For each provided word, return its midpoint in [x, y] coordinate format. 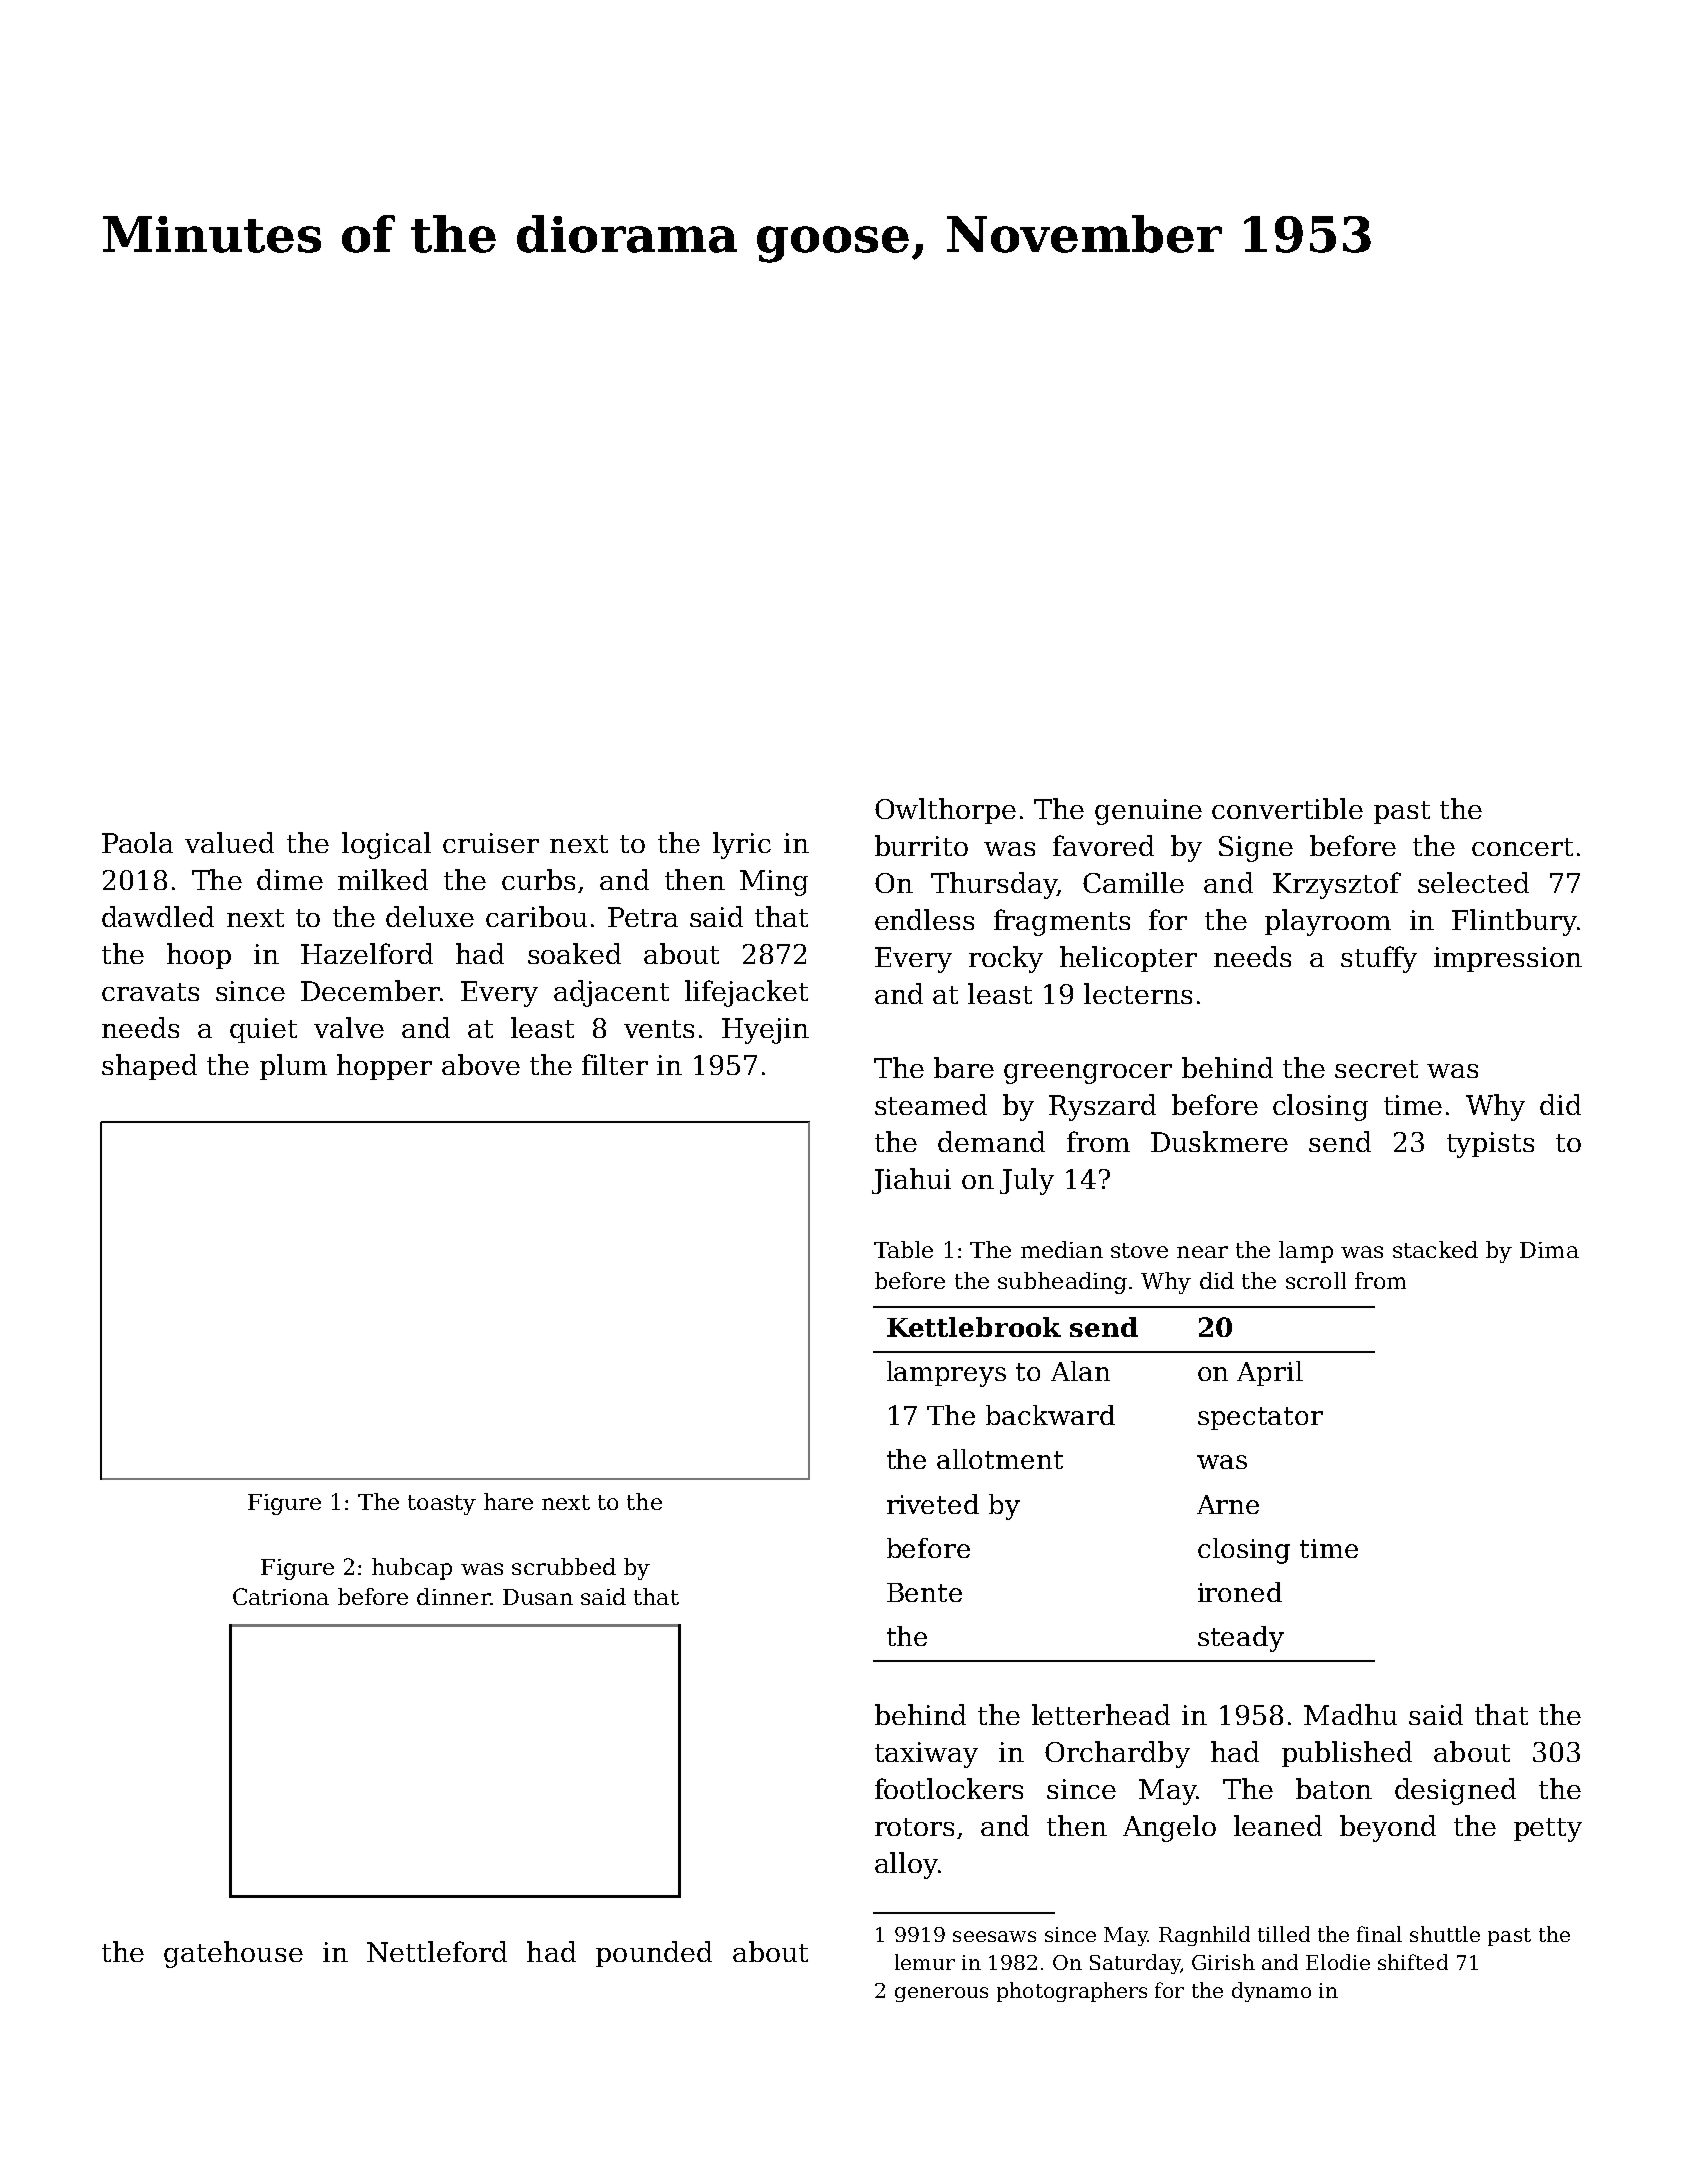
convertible [1287, 808]
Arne [1228, 1504]
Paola [137, 842]
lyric [742, 845]
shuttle [1445, 1934]
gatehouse [233, 1954]
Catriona [281, 1596]
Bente [924, 1592]
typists [1490, 1145]
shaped [149, 1067]
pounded [654, 1954]
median [1062, 1249]
